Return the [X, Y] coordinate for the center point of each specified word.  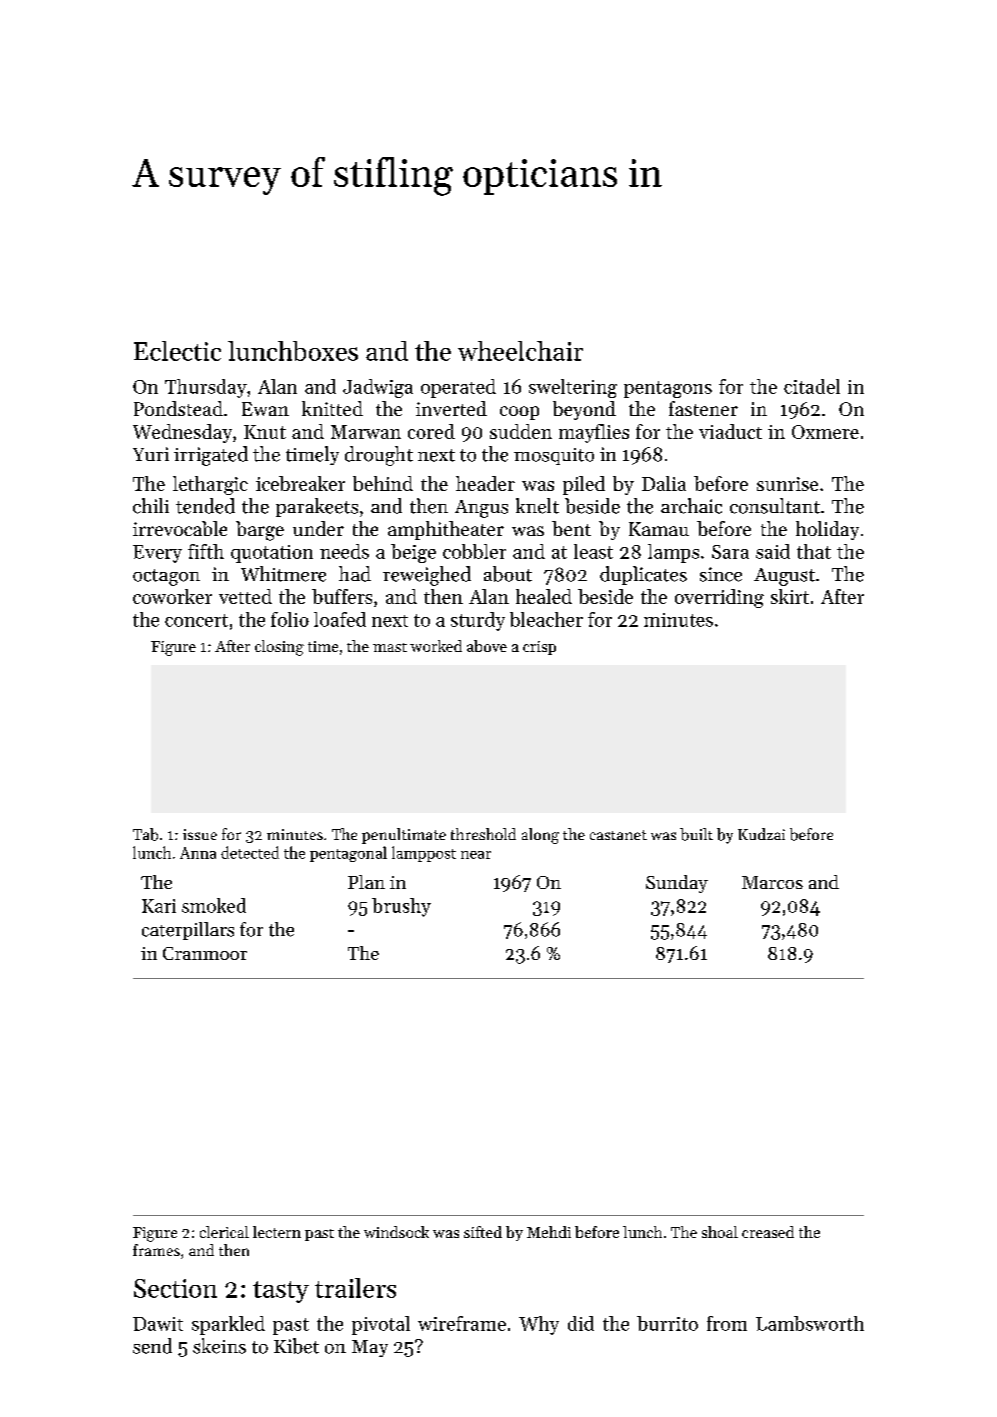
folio [290, 619]
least [593, 551]
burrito [667, 1323]
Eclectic [177, 351]
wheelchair [520, 351]
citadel [812, 386]
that [814, 551]
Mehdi [549, 1232]
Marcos [772, 882]
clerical [224, 1232]
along [540, 836]
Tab [145, 834]
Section [175, 1288]
